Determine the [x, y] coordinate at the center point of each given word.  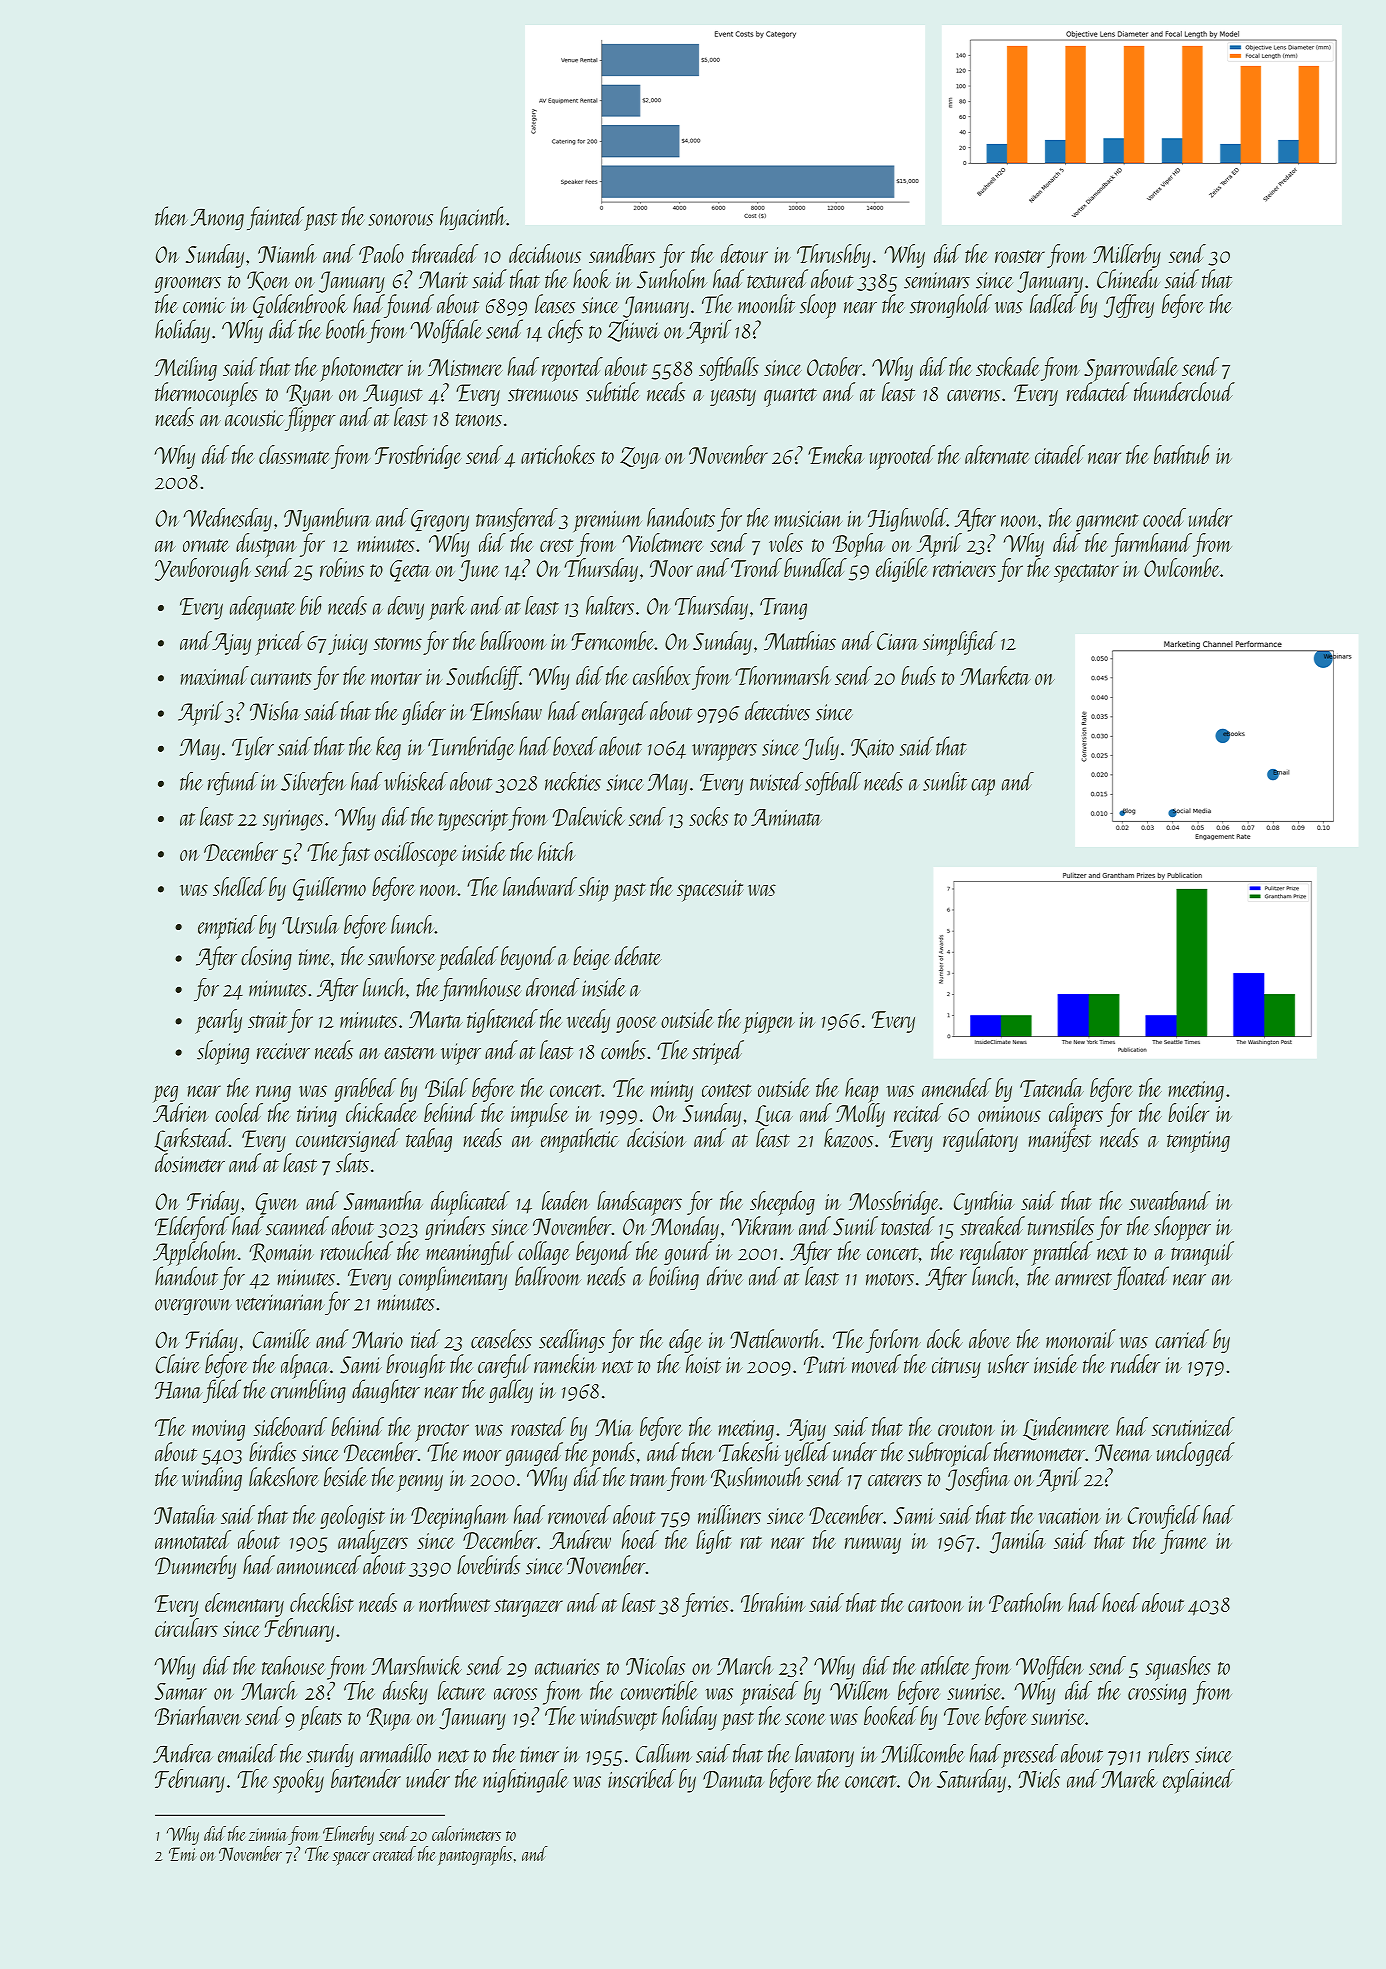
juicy [348, 644]
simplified [960, 643]
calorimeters [466, 1833]
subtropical [949, 1454]
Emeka [836, 454]
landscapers [639, 1203]
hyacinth [473, 218]
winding [212, 1479]
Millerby [1127, 256]
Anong [217, 219]
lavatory [824, 1755]
